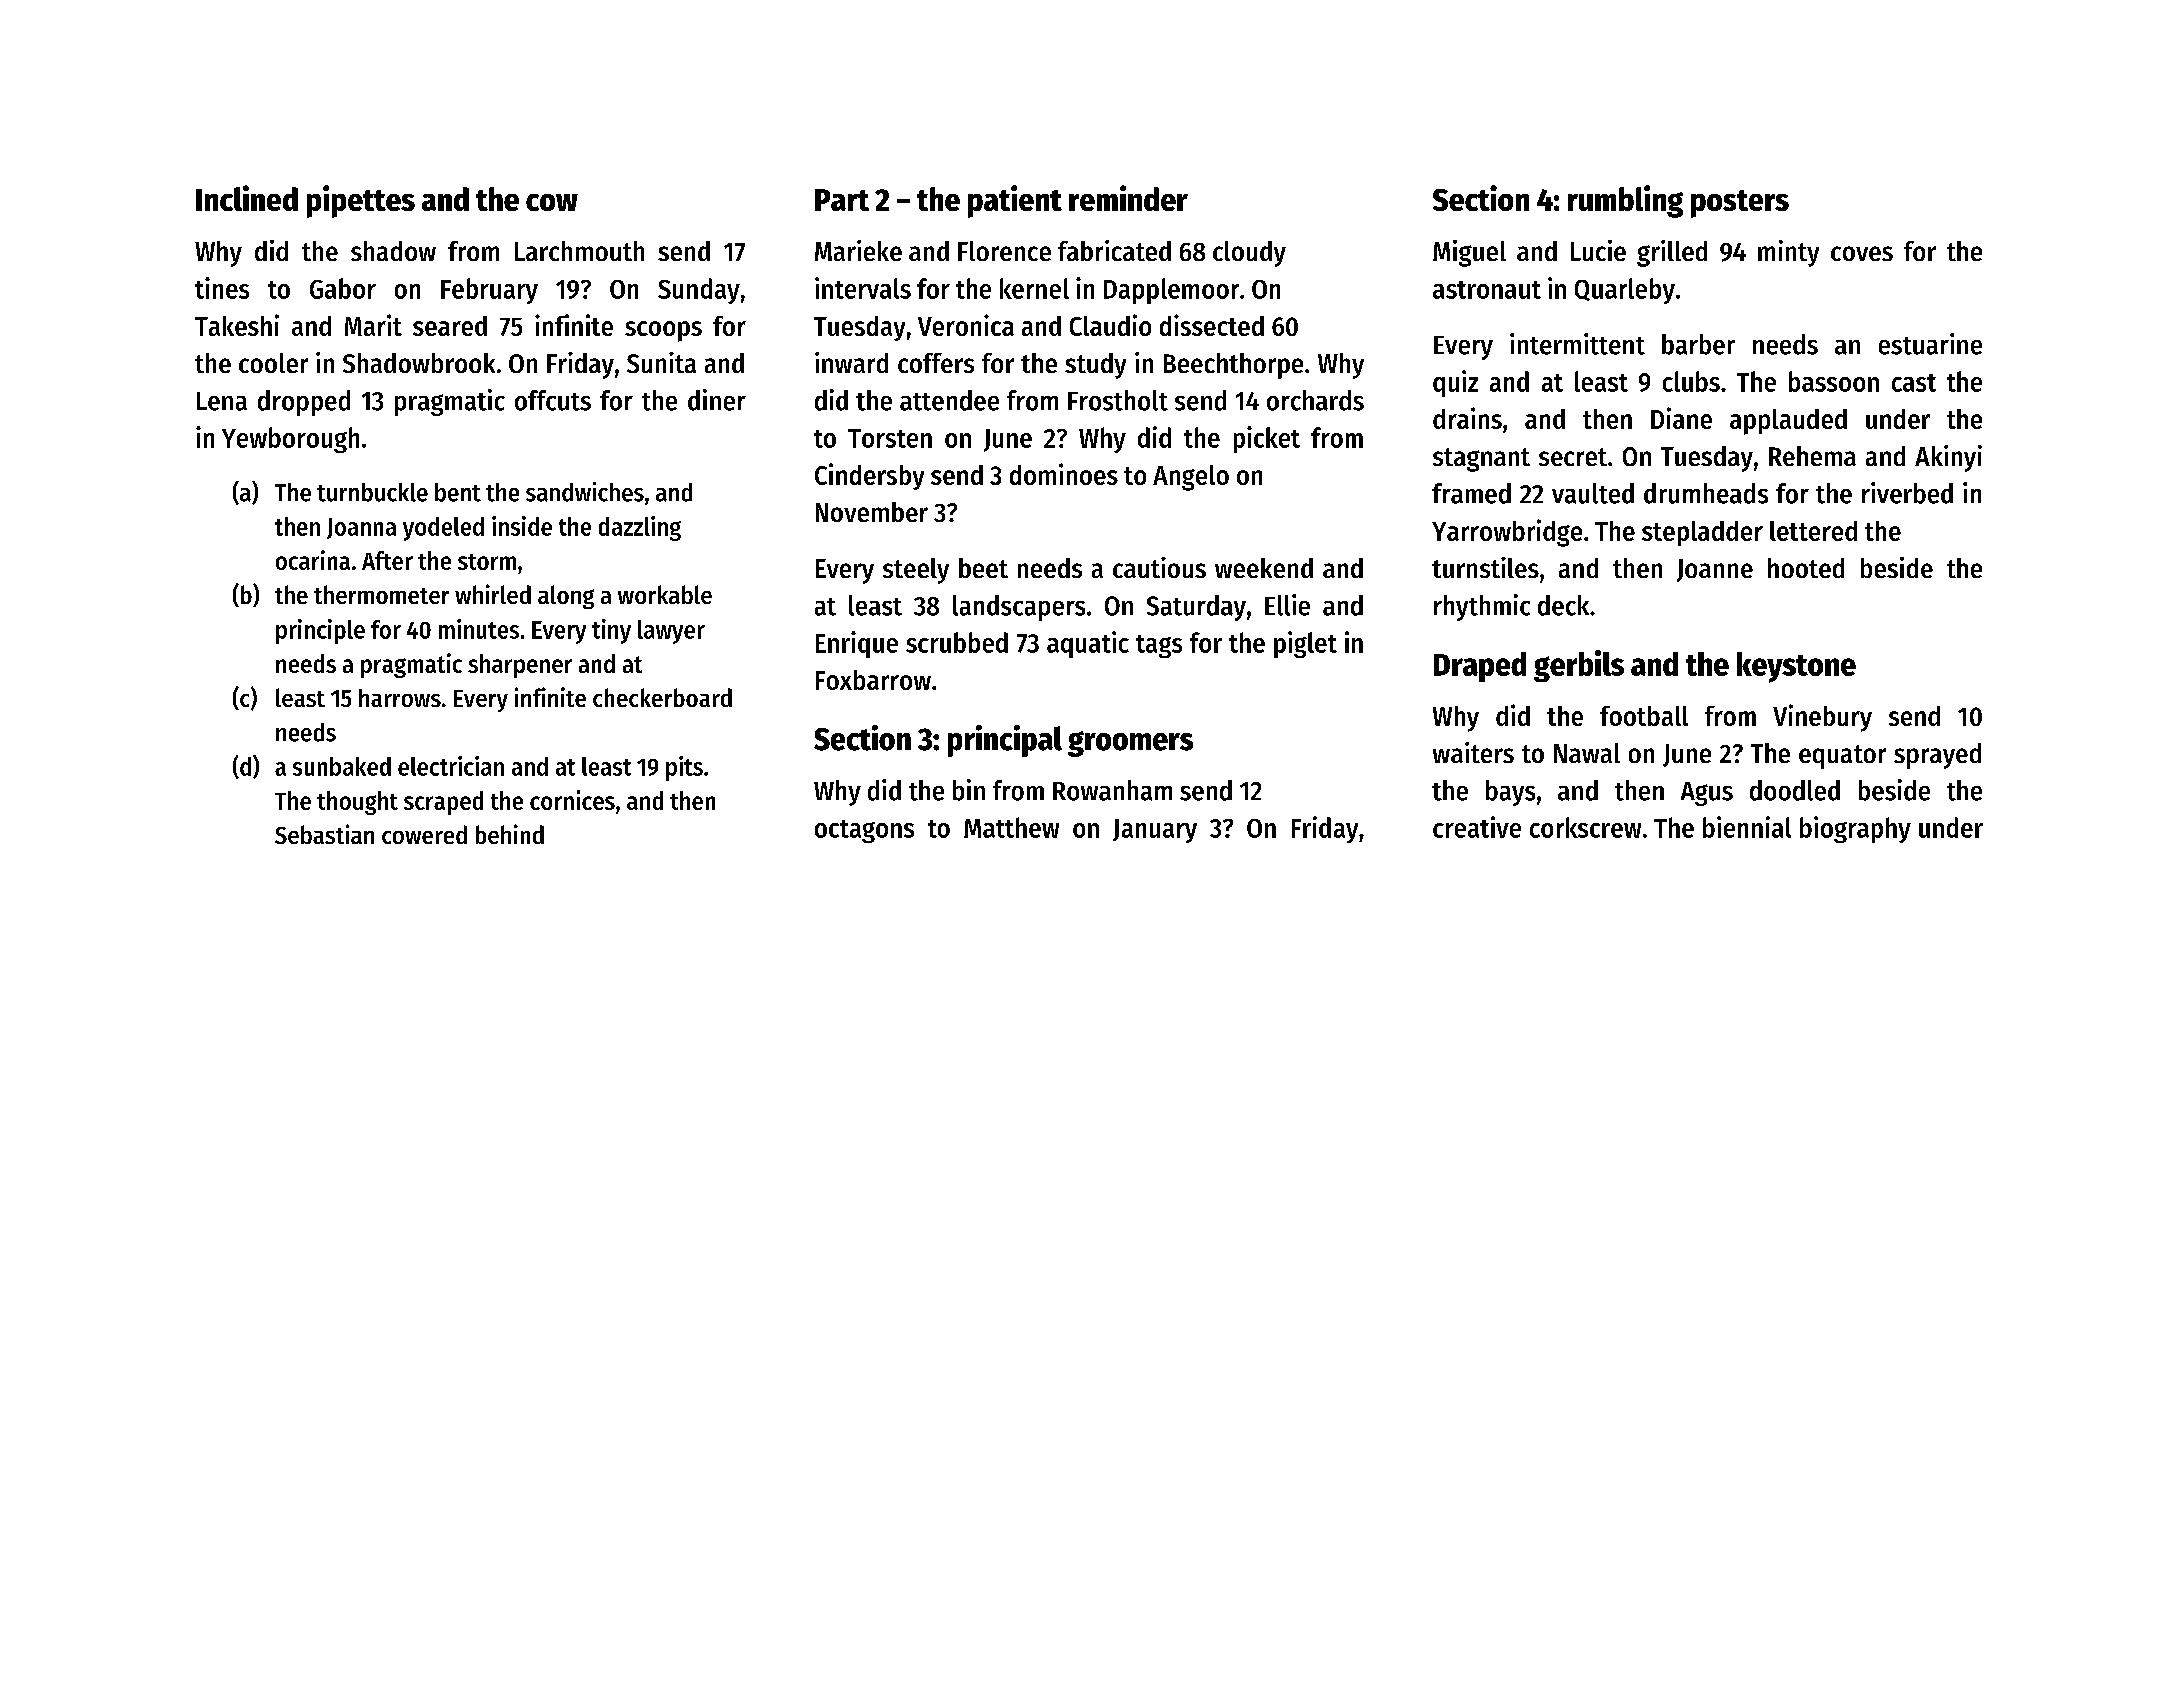 Image resolution: width=2178 pixels, height=1683 pixels. I want to click on intermittent, so click(1577, 344).
